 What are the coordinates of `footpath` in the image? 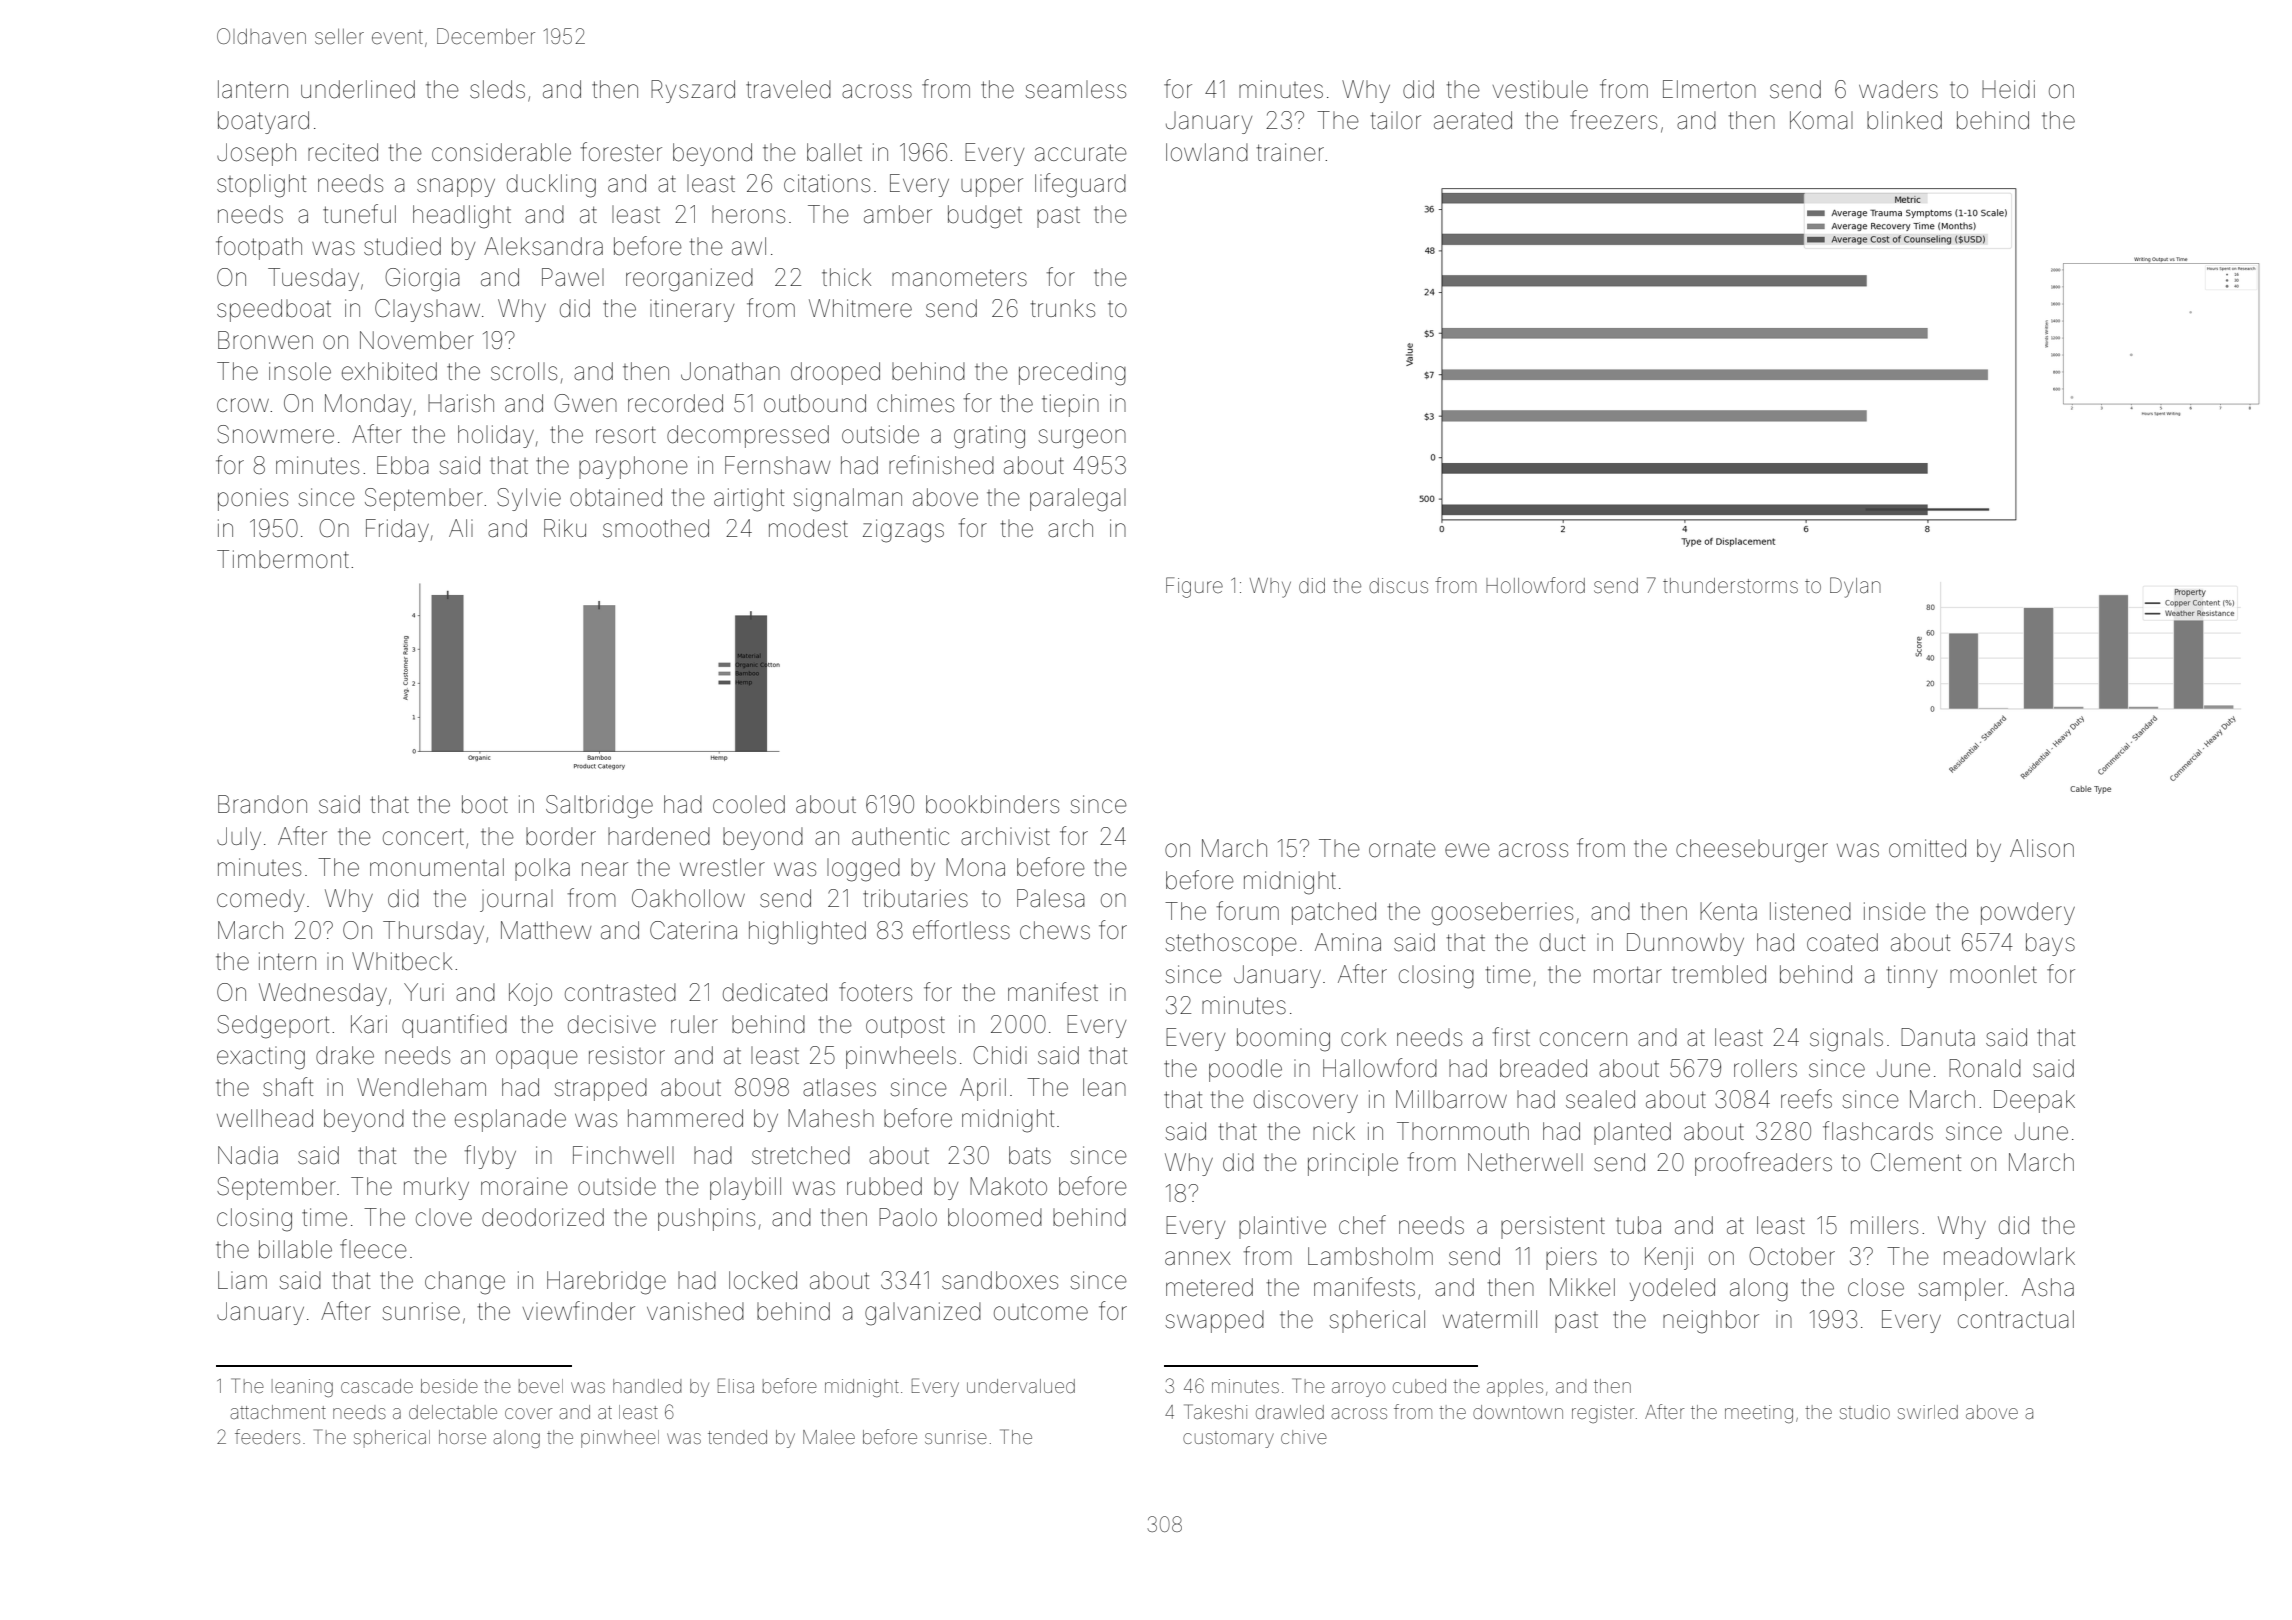 It's located at (259, 248).
